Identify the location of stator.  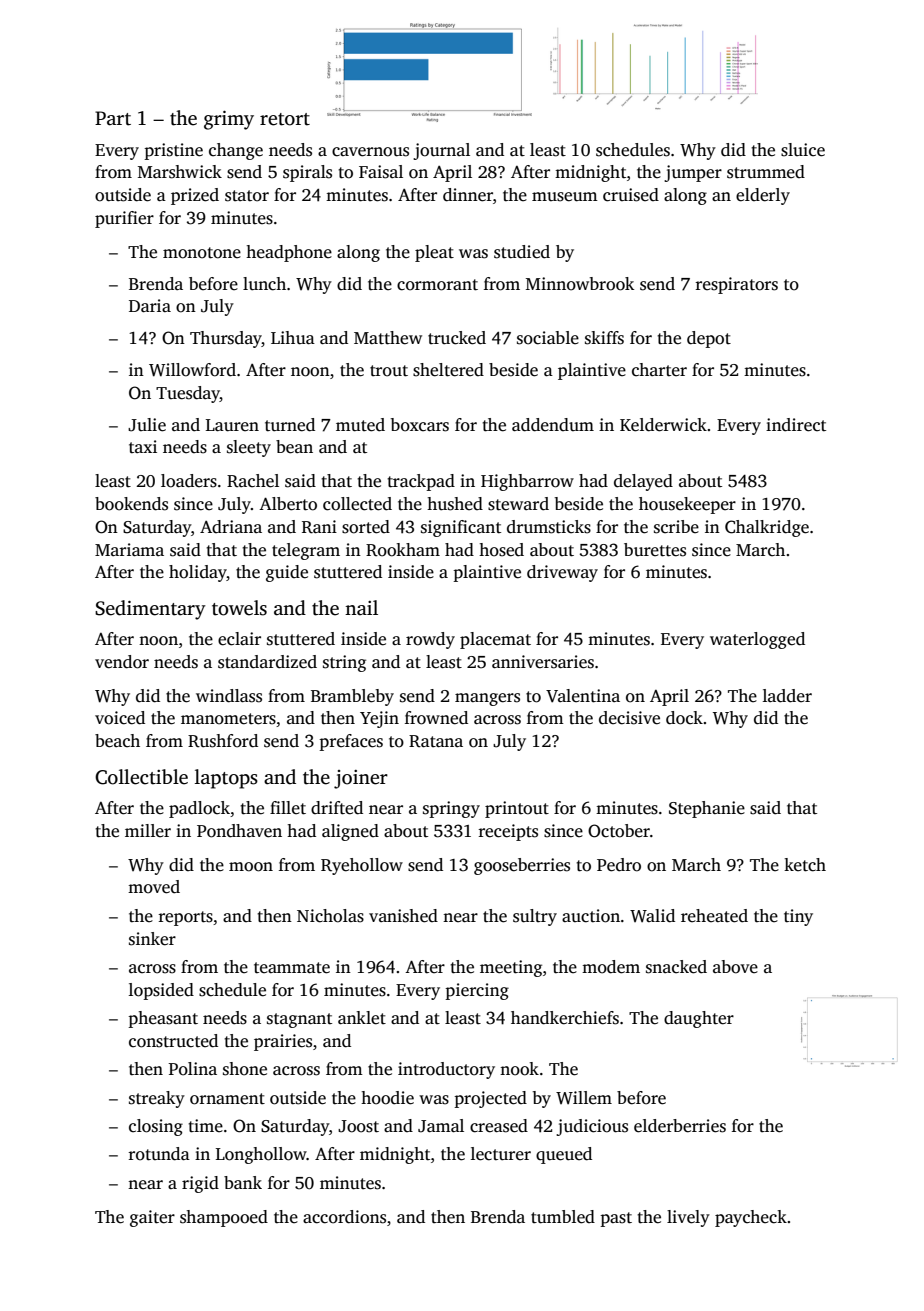
(247, 196).
